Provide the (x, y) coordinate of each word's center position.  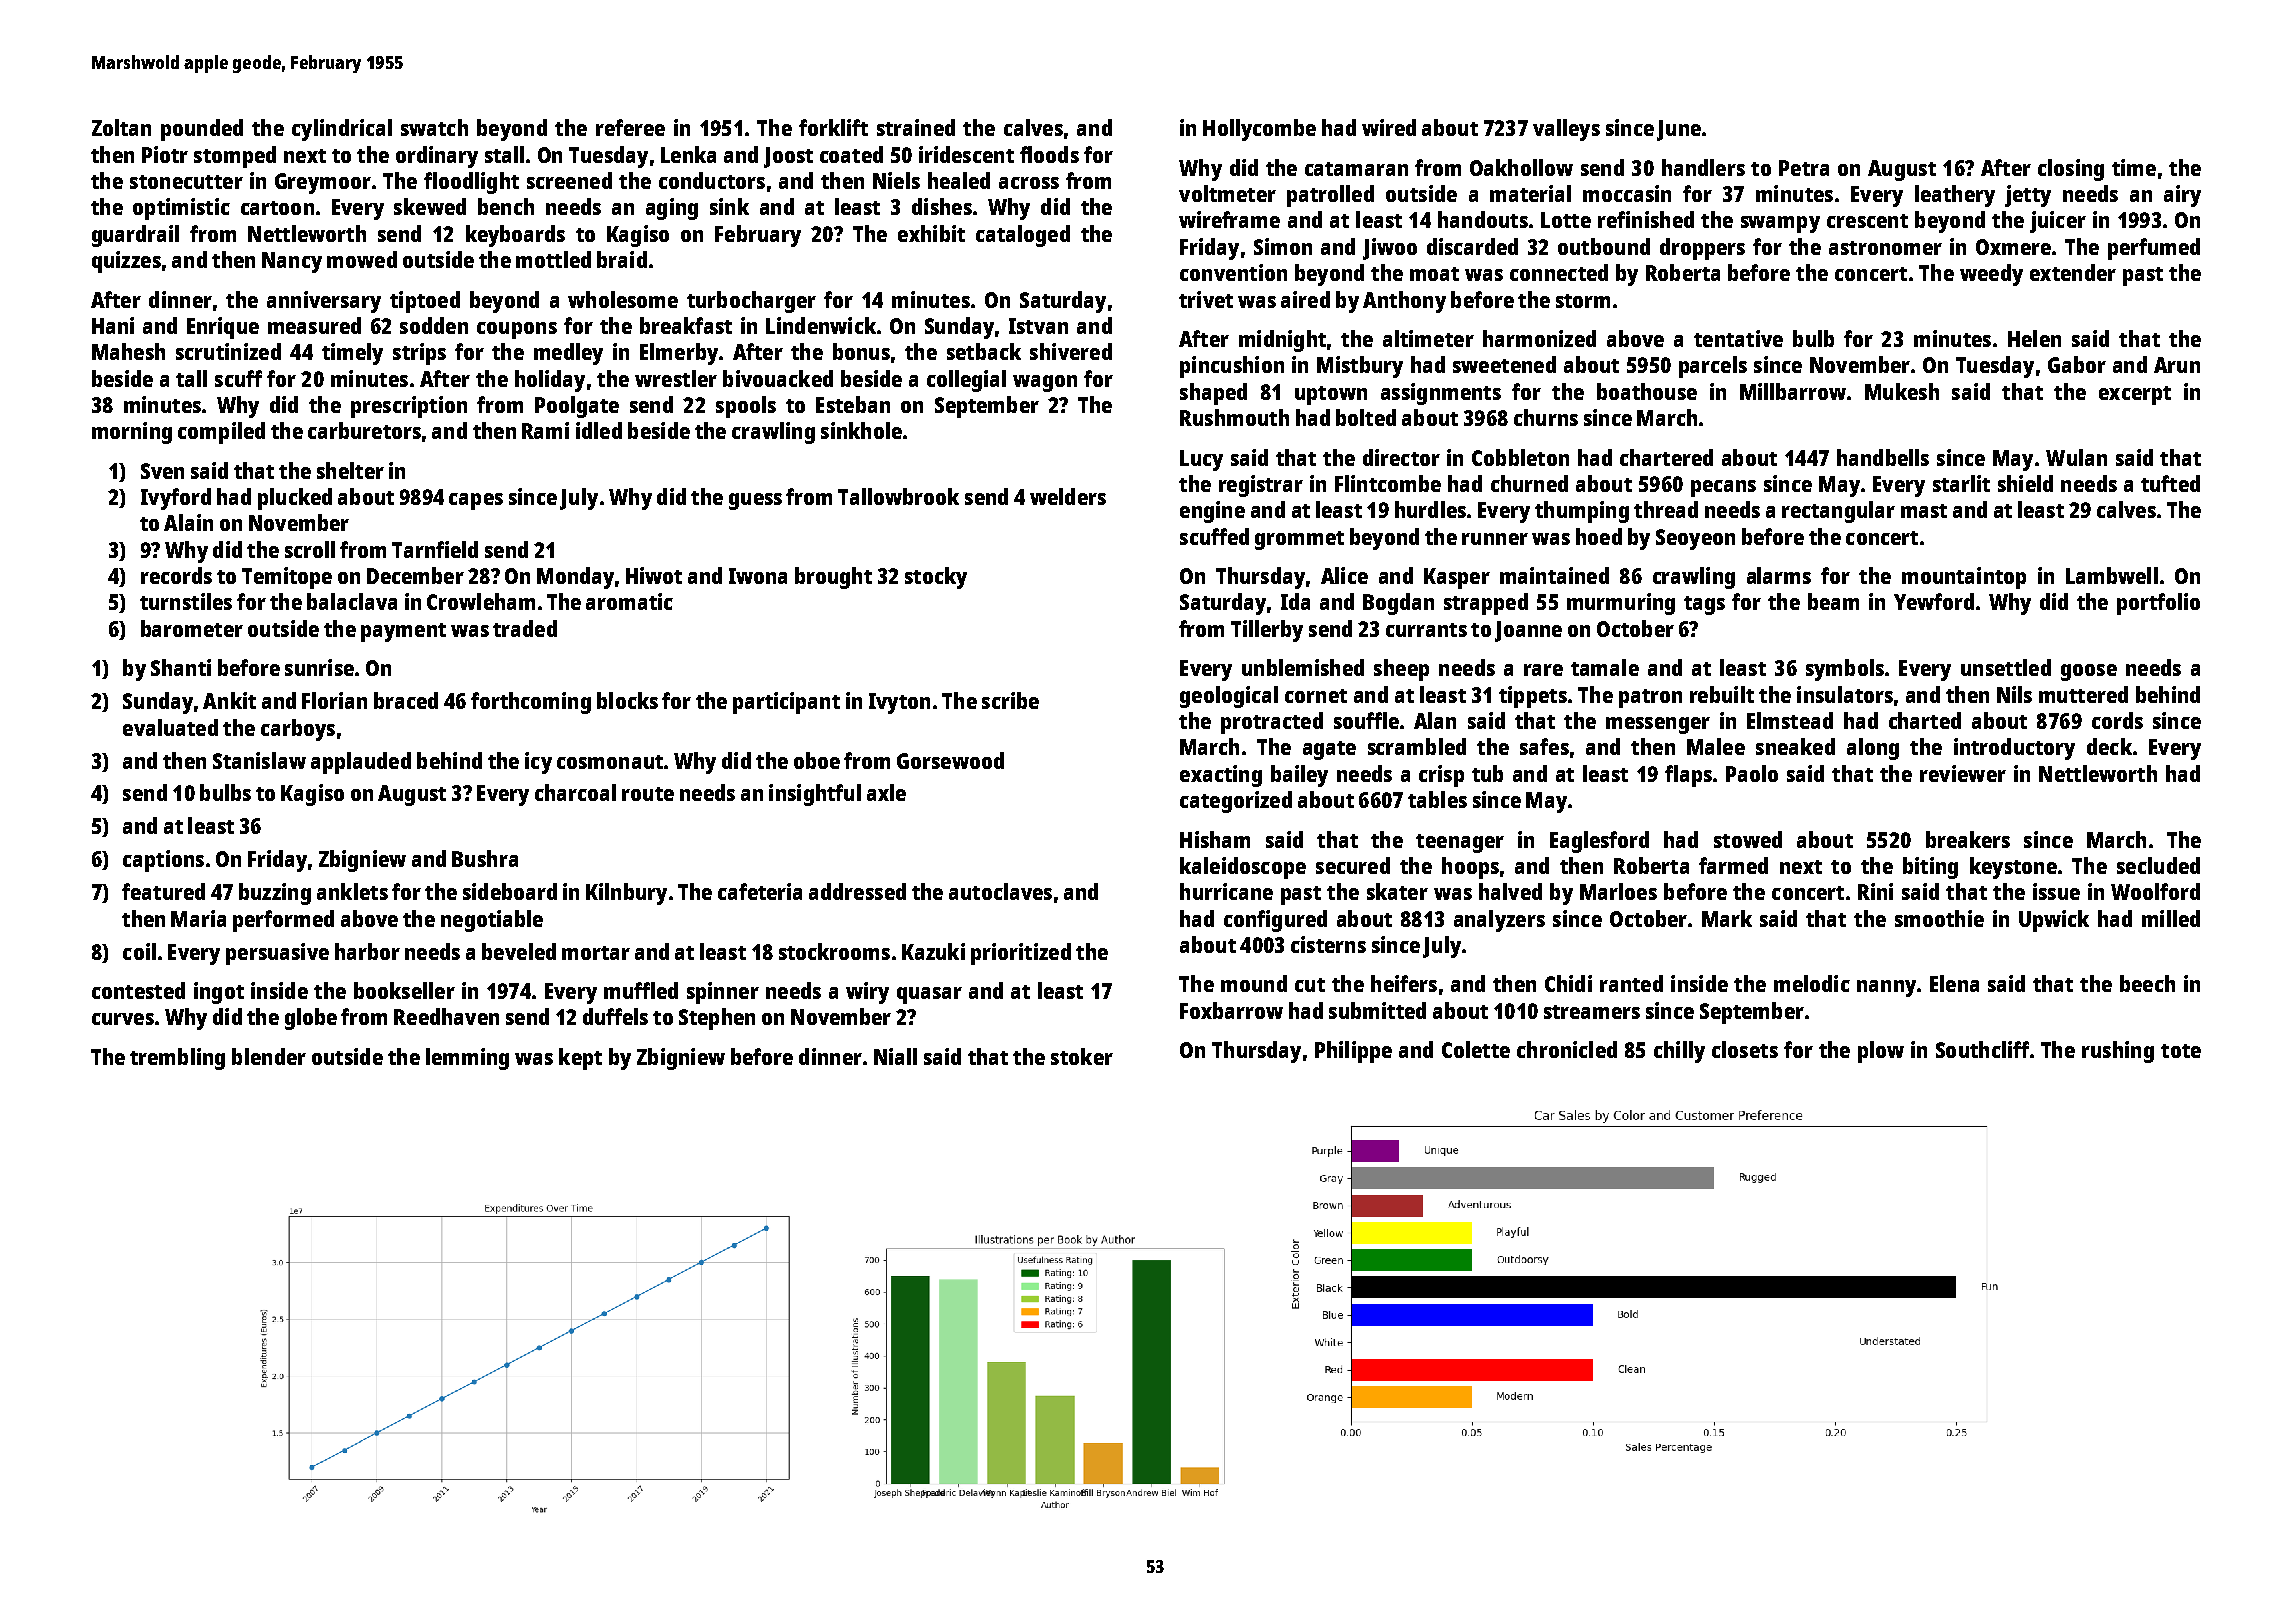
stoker (1082, 1056)
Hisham (1215, 839)
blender (269, 1056)
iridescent (966, 154)
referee (630, 127)
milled (2171, 918)
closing (2071, 170)
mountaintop (1964, 578)
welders (1068, 496)
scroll (310, 549)
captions (163, 861)
